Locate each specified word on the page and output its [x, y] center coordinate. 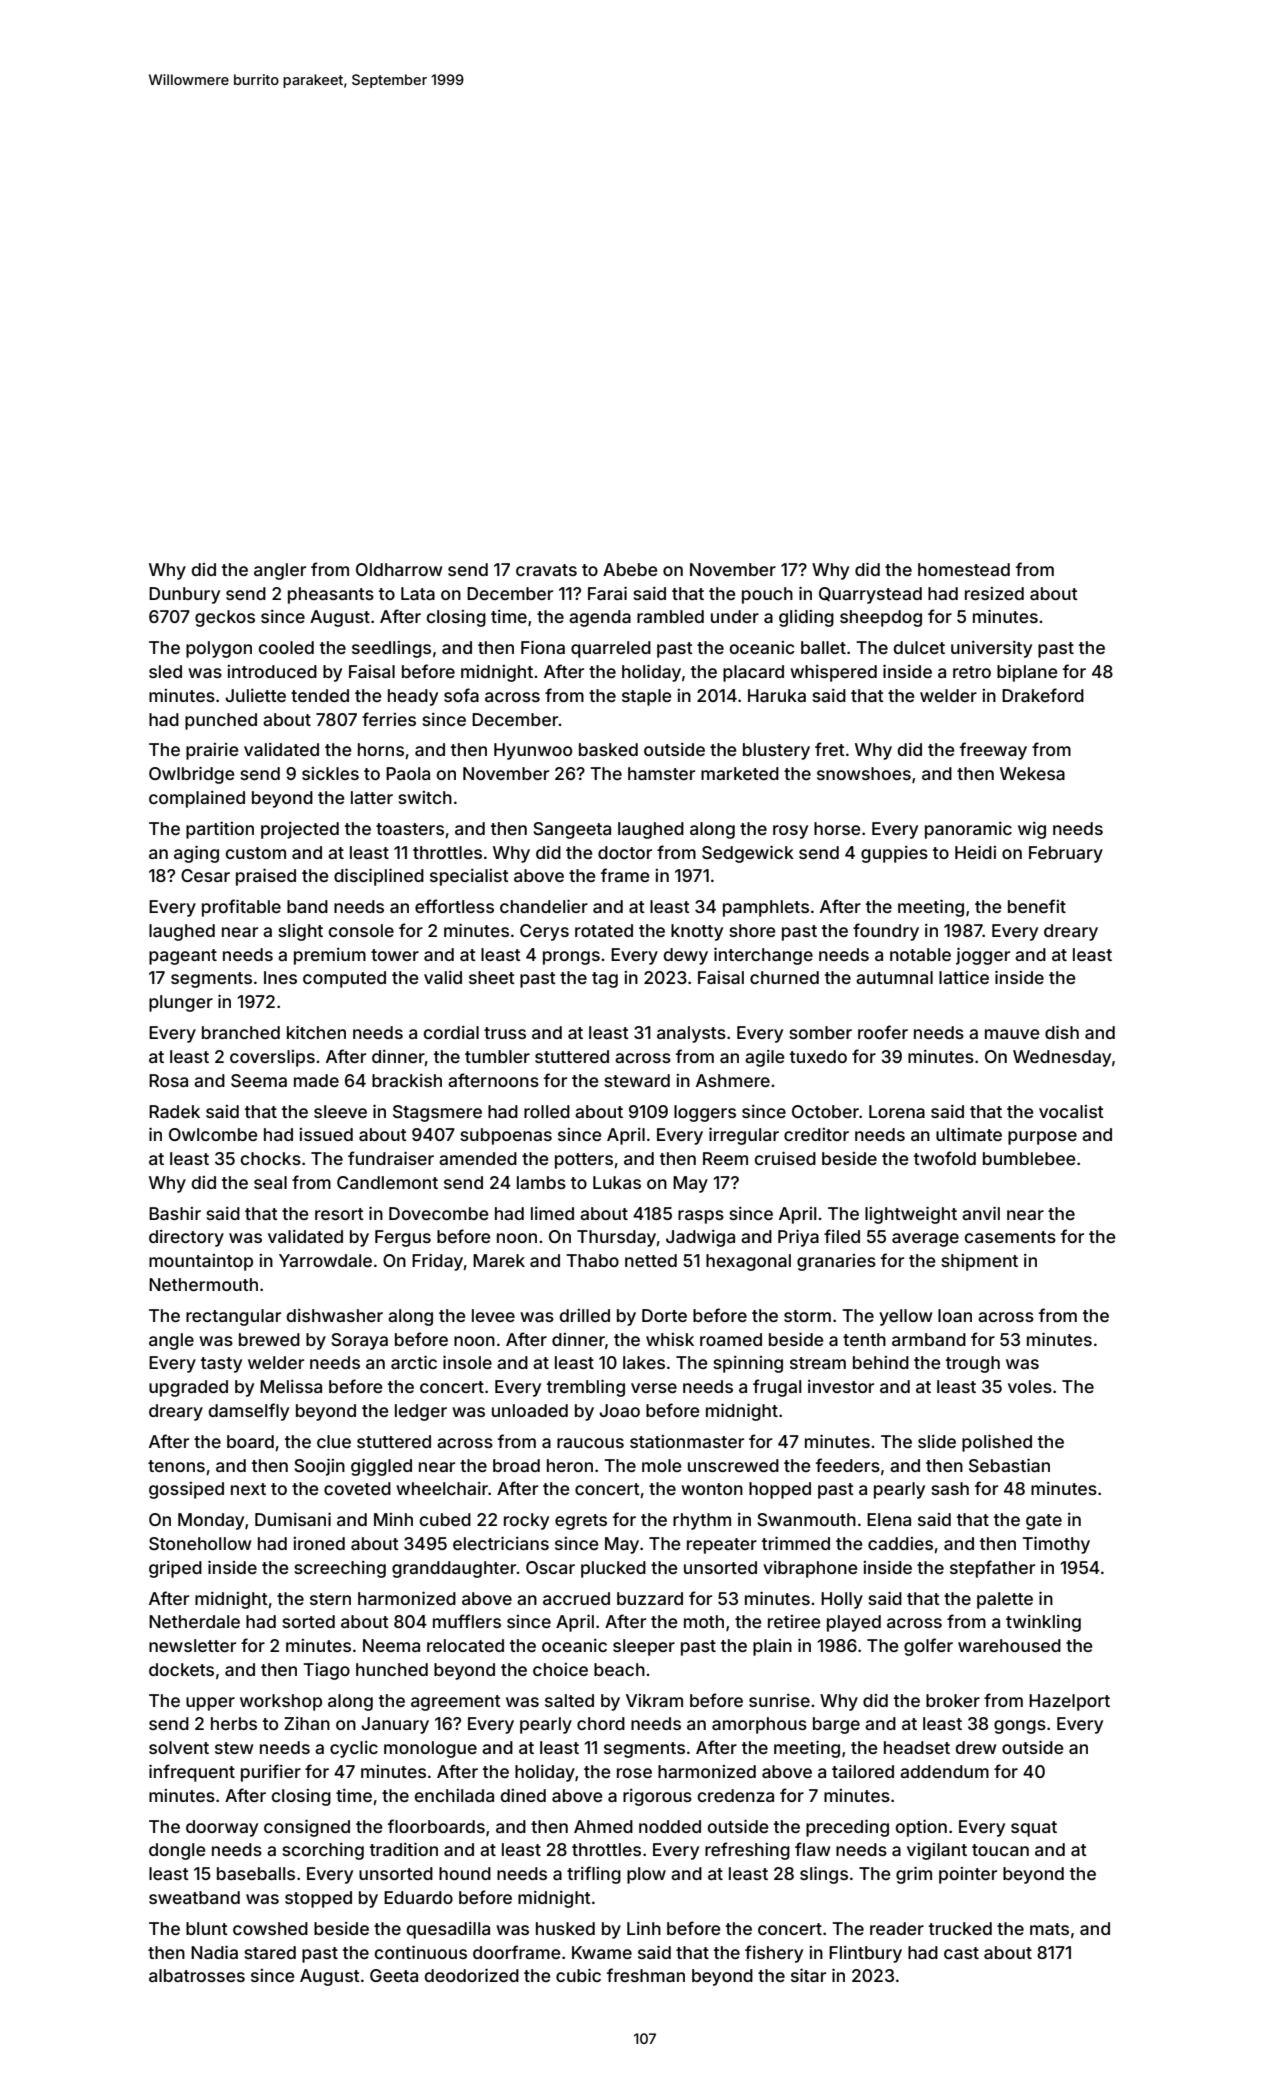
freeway [993, 751]
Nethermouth [203, 1284]
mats [1049, 1929]
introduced [272, 671]
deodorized [472, 1975]
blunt [207, 1928]
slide [937, 1441]
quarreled [611, 649]
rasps [701, 1217]
